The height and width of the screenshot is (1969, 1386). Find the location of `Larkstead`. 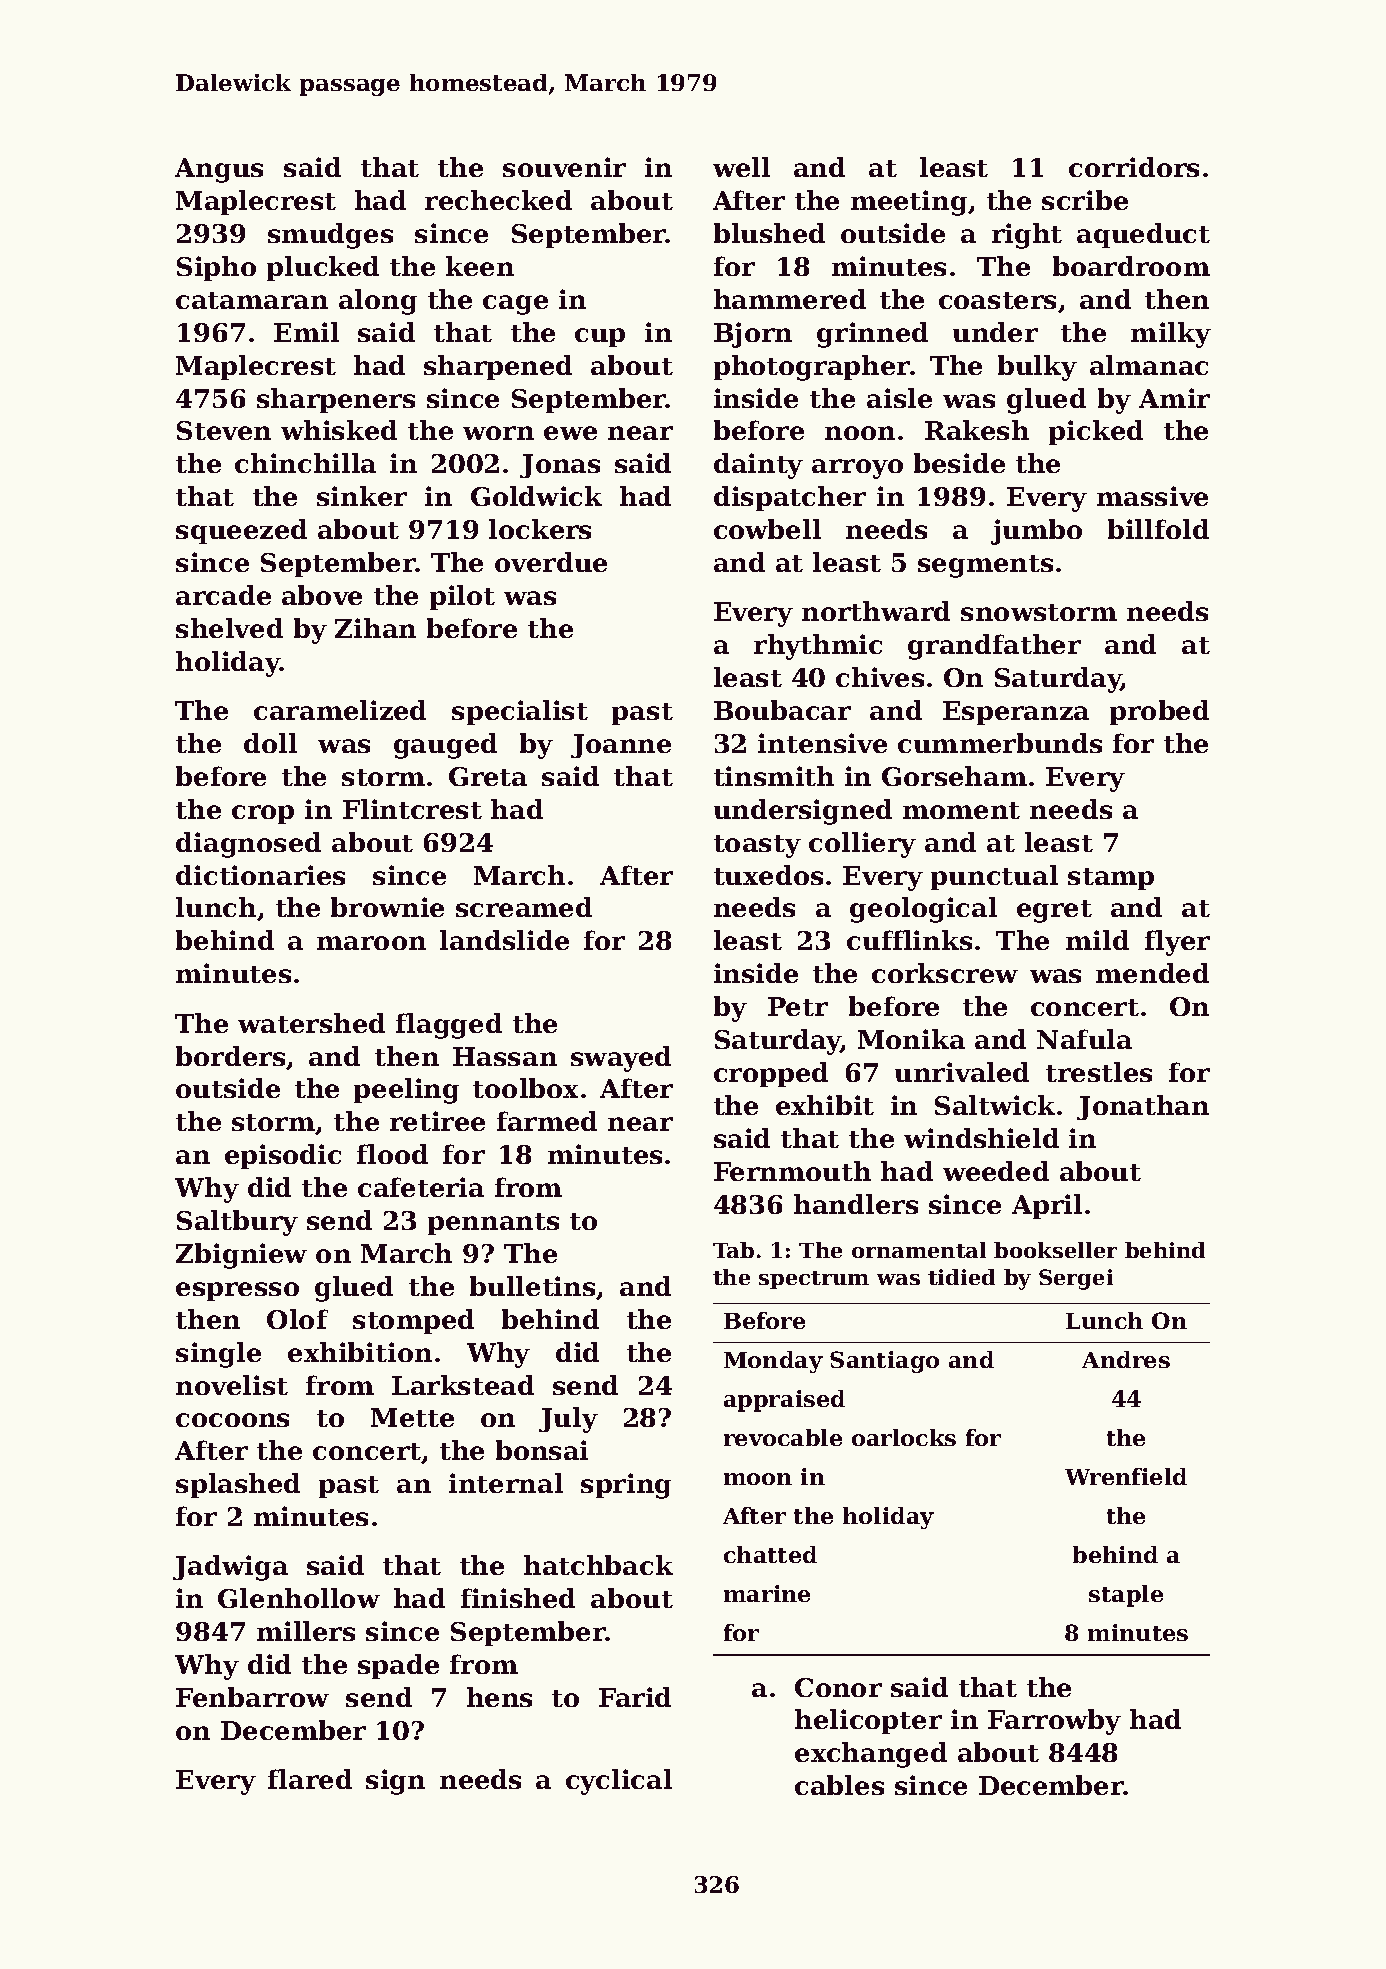

Larkstead is located at coordinates (463, 1385).
